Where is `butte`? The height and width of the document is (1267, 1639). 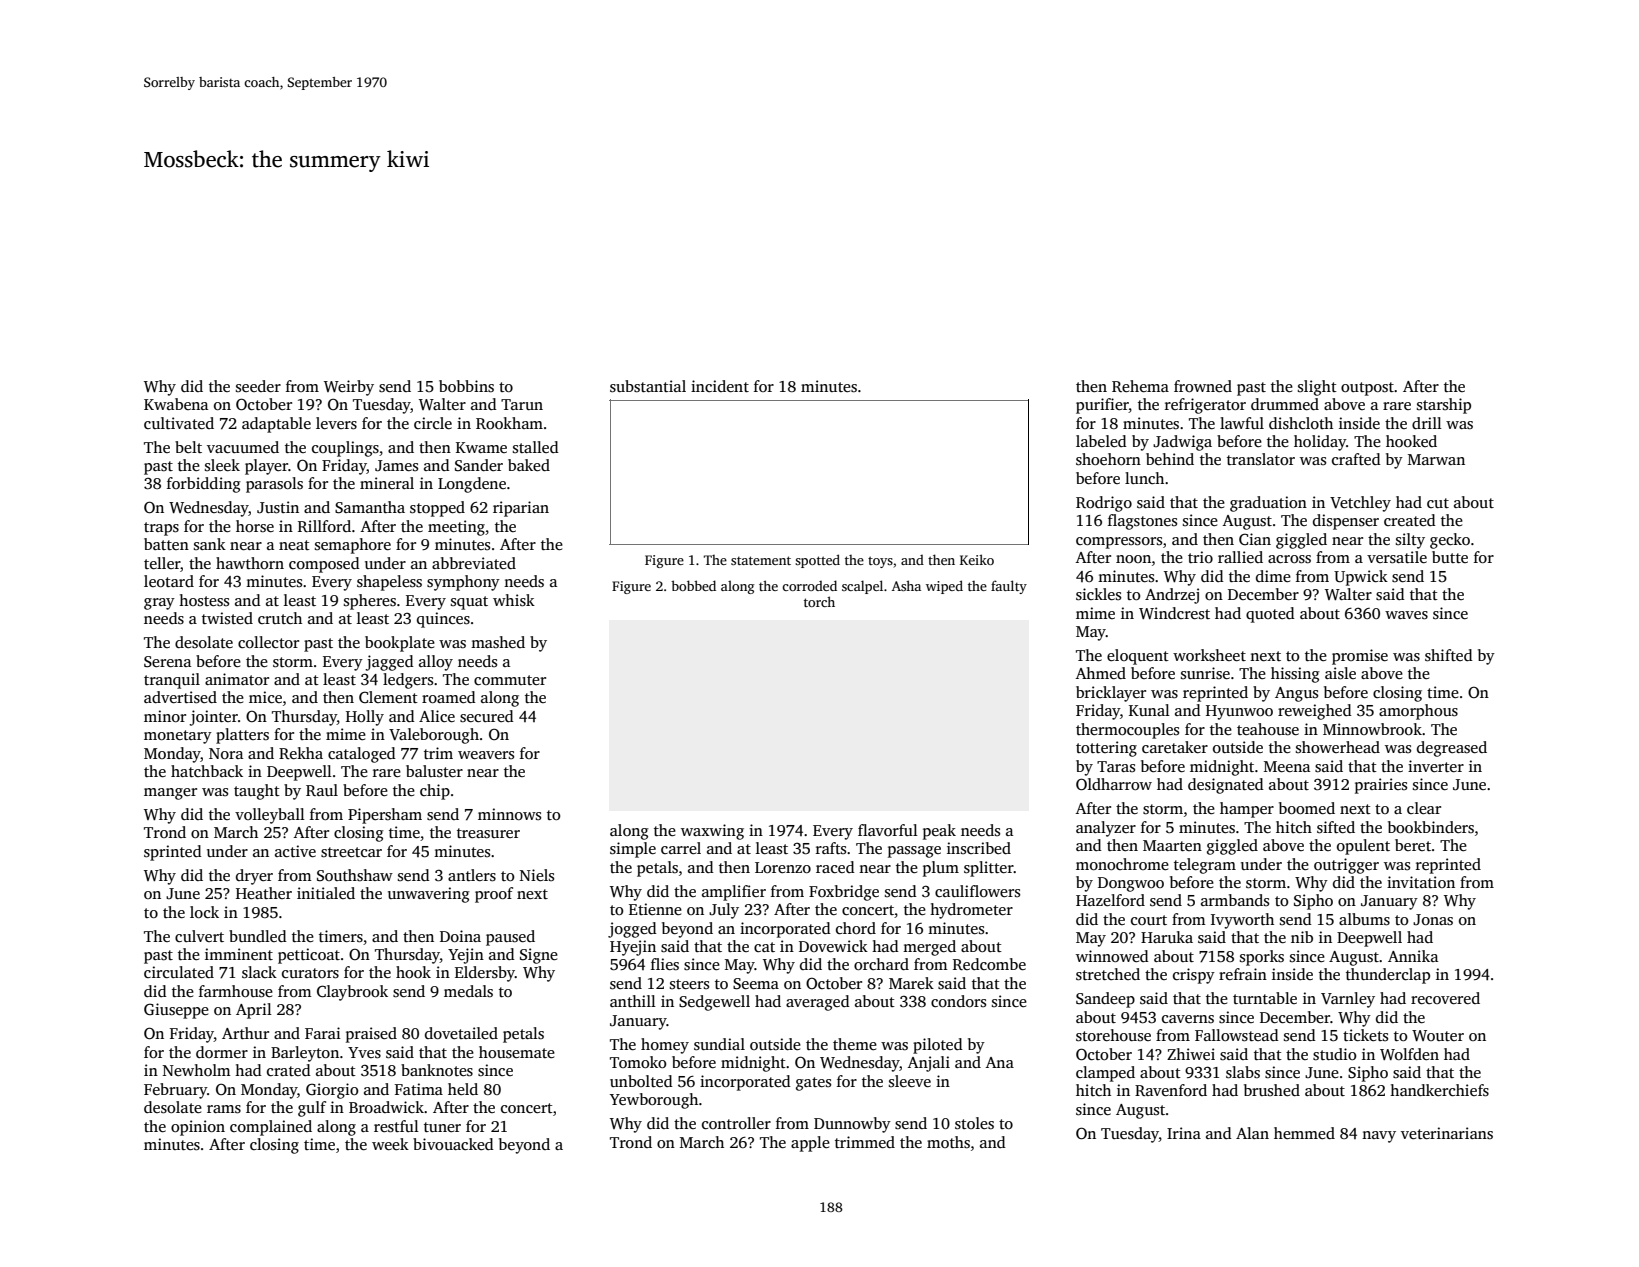 butte is located at coordinates (1450, 557).
